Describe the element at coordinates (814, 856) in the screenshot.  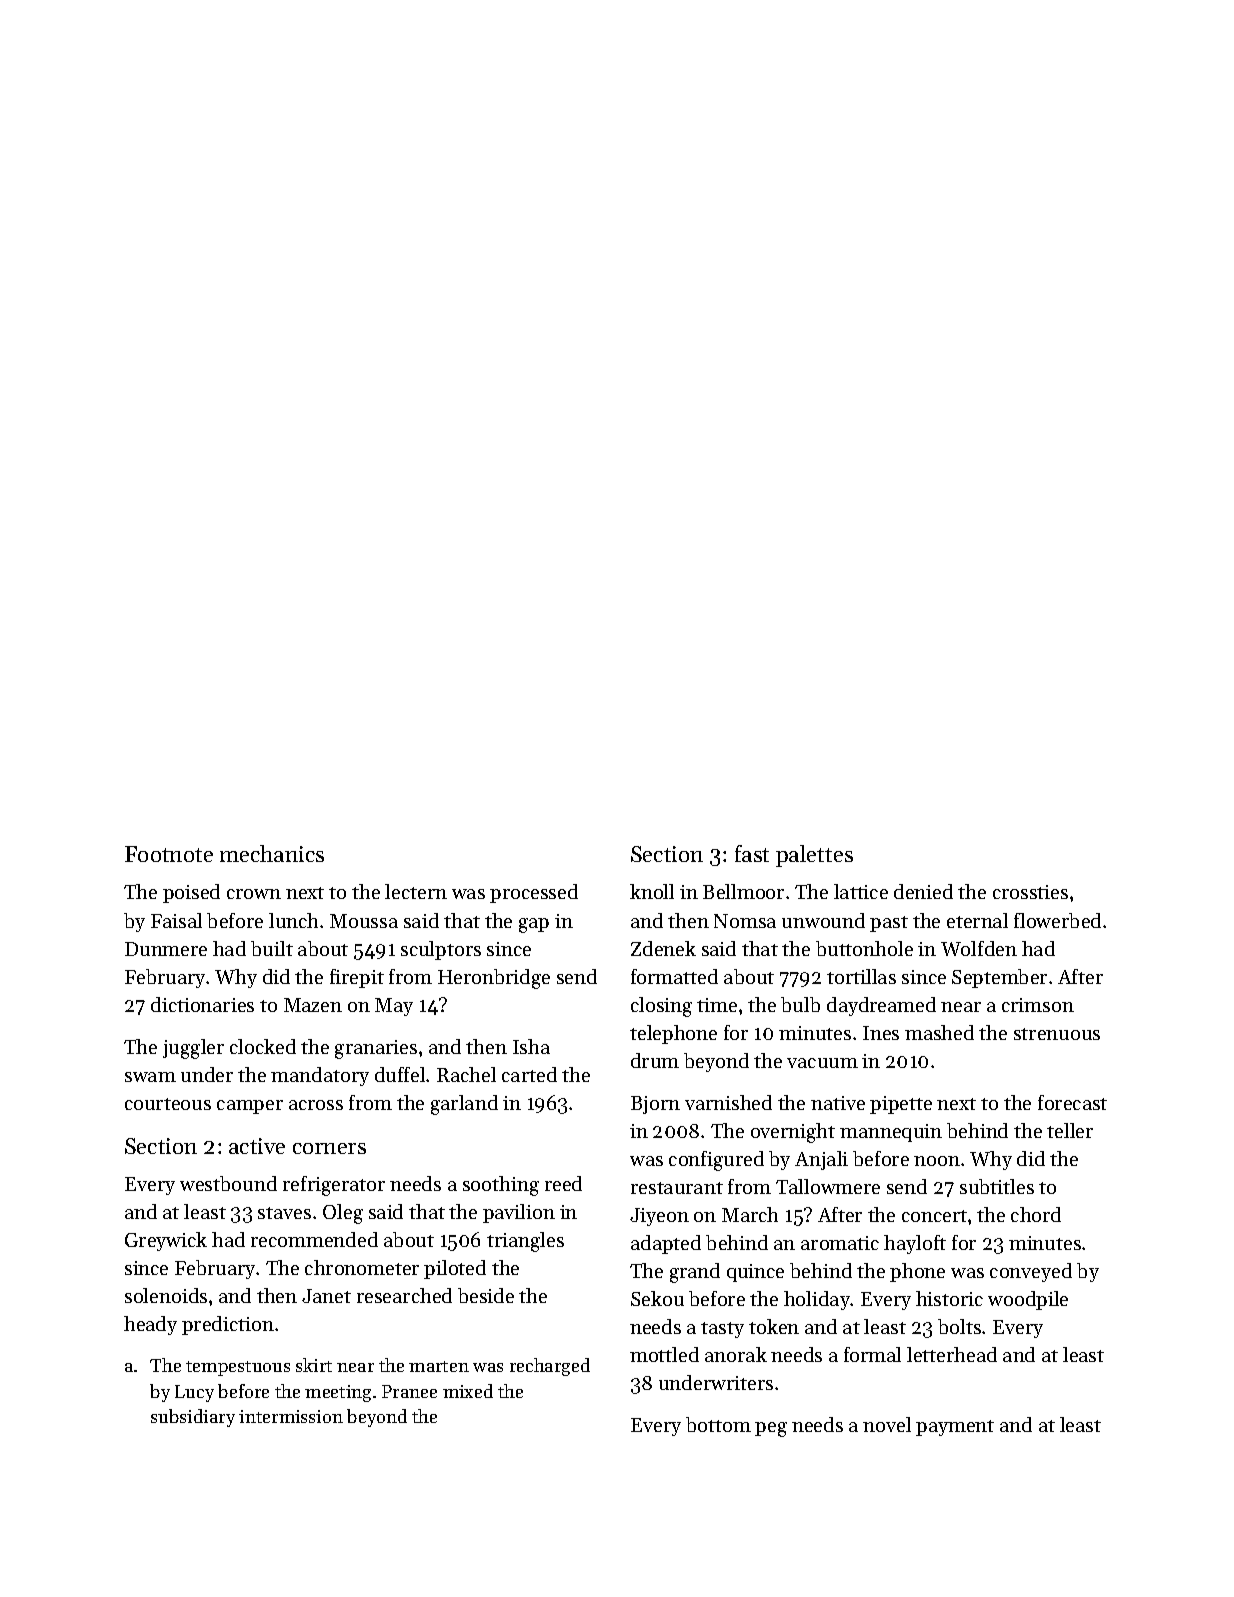
I see `palettes` at that location.
